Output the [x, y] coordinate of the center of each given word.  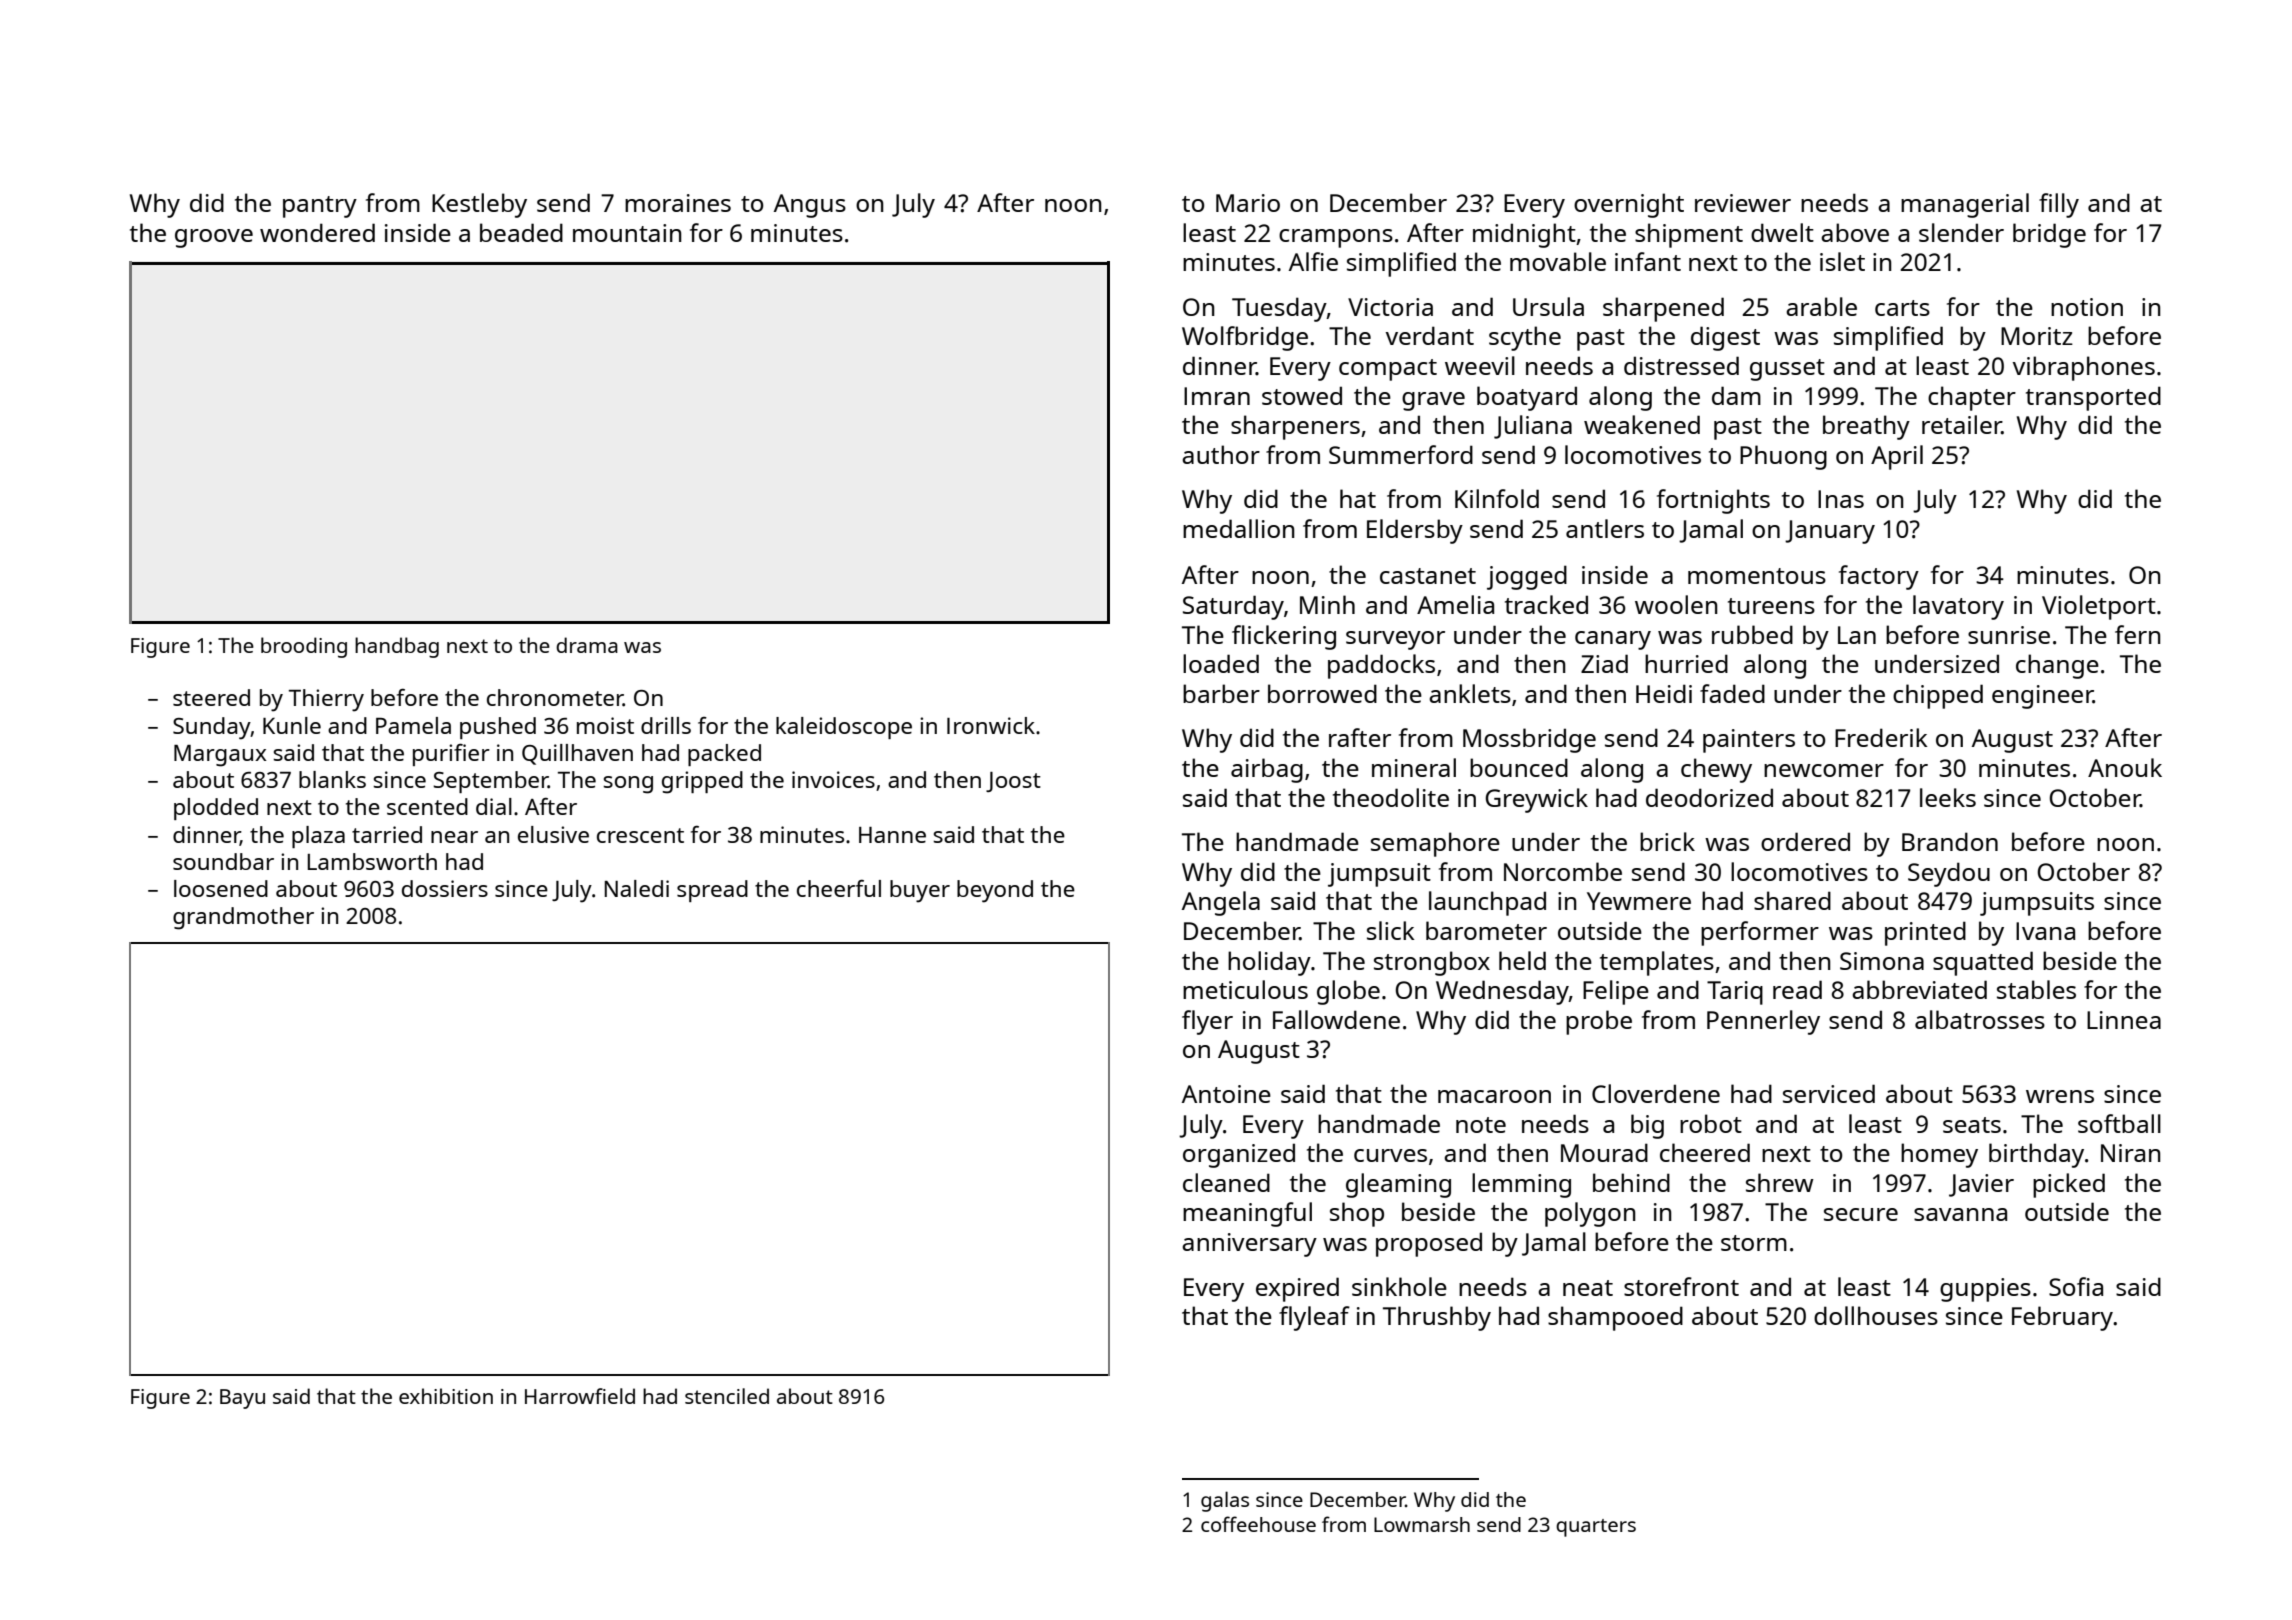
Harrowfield [580, 1396]
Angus [810, 206]
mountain [627, 233]
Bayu [242, 1399]
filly [2059, 205]
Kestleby [479, 205]
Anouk [2125, 767]
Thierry [326, 700]
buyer [920, 891]
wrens [2060, 1096]
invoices [833, 779]
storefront [1681, 1286]
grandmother [243, 918]
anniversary [1249, 1245]
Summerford [1401, 454]
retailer [1962, 424]
